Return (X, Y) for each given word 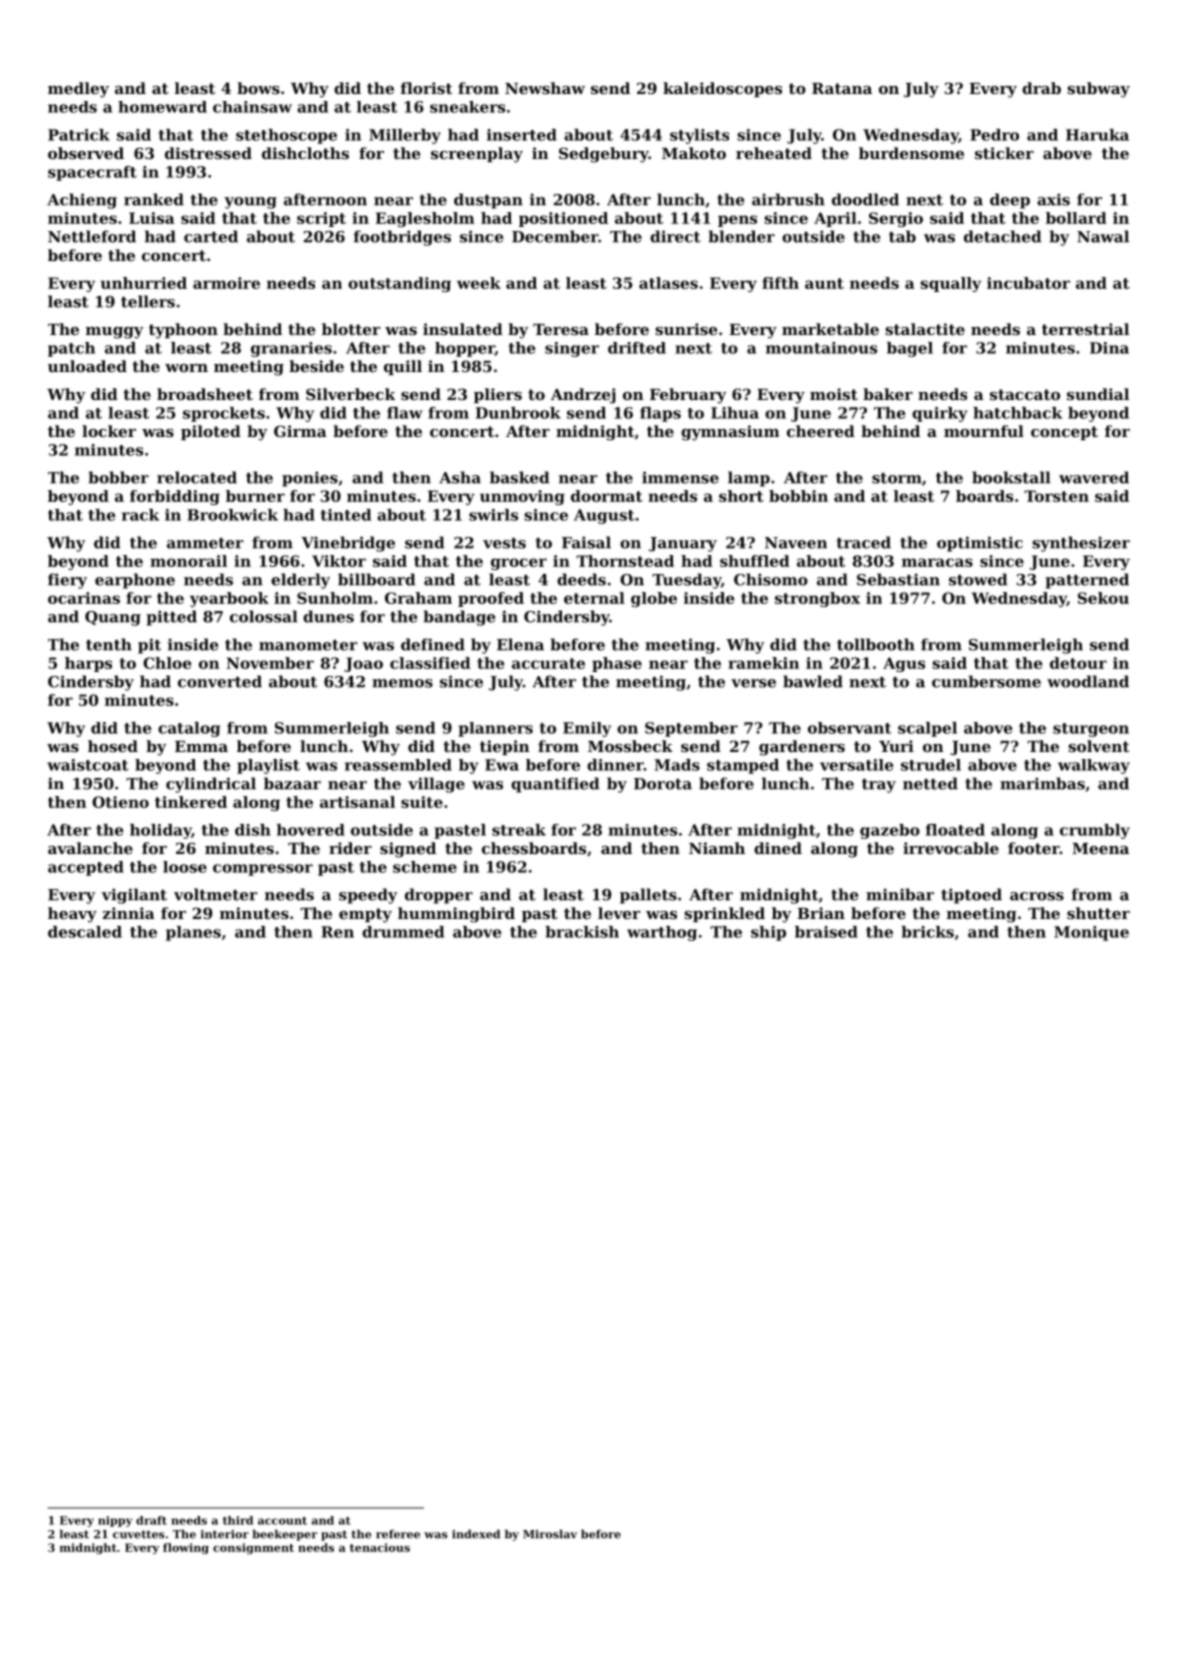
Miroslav (550, 1534)
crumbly (1095, 831)
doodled (865, 199)
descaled (85, 932)
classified (430, 663)
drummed (403, 932)
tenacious (380, 1547)
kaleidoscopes (722, 89)
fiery (67, 581)
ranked (154, 199)
